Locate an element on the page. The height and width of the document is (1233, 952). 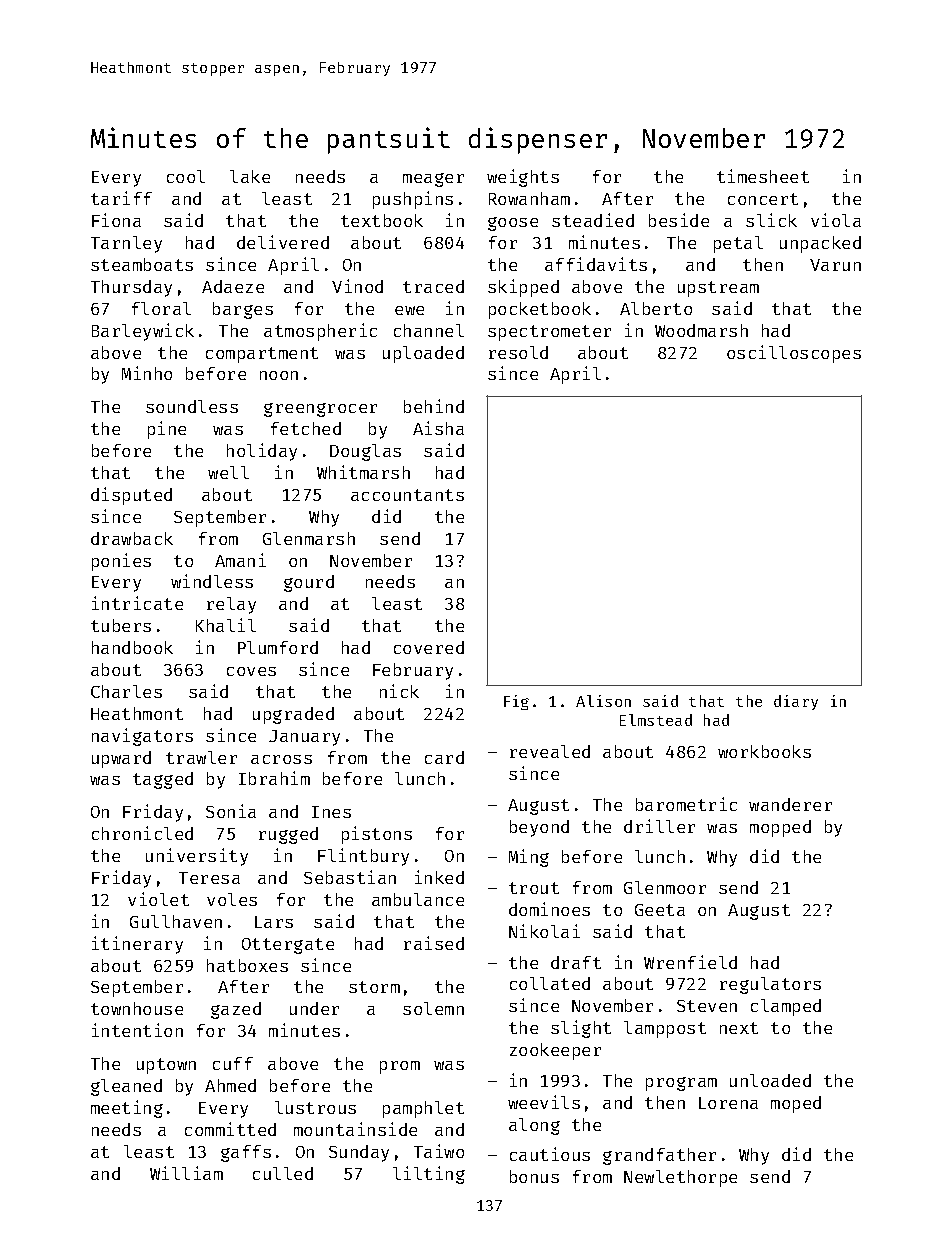
Geeta is located at coordinates (660, 910).
